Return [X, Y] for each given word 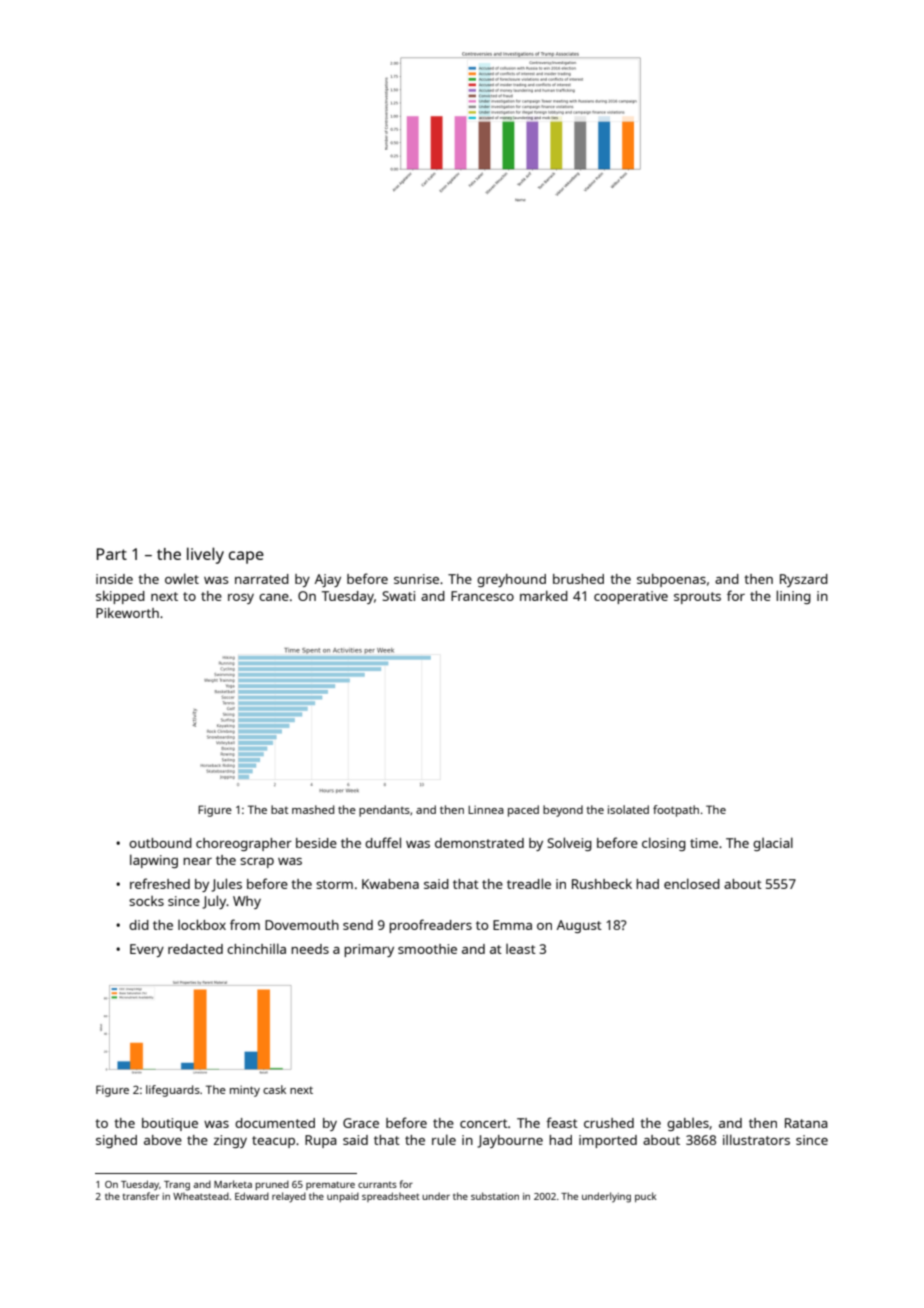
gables [688, 1124]
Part [112, 554]
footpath [676, 811]
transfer [141, 1196]
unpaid [343, 1197]
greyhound [511, 580]
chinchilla [256, 948]
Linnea [486, 809]
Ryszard [804, 580]
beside [316, 843]
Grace [361, 1123]
